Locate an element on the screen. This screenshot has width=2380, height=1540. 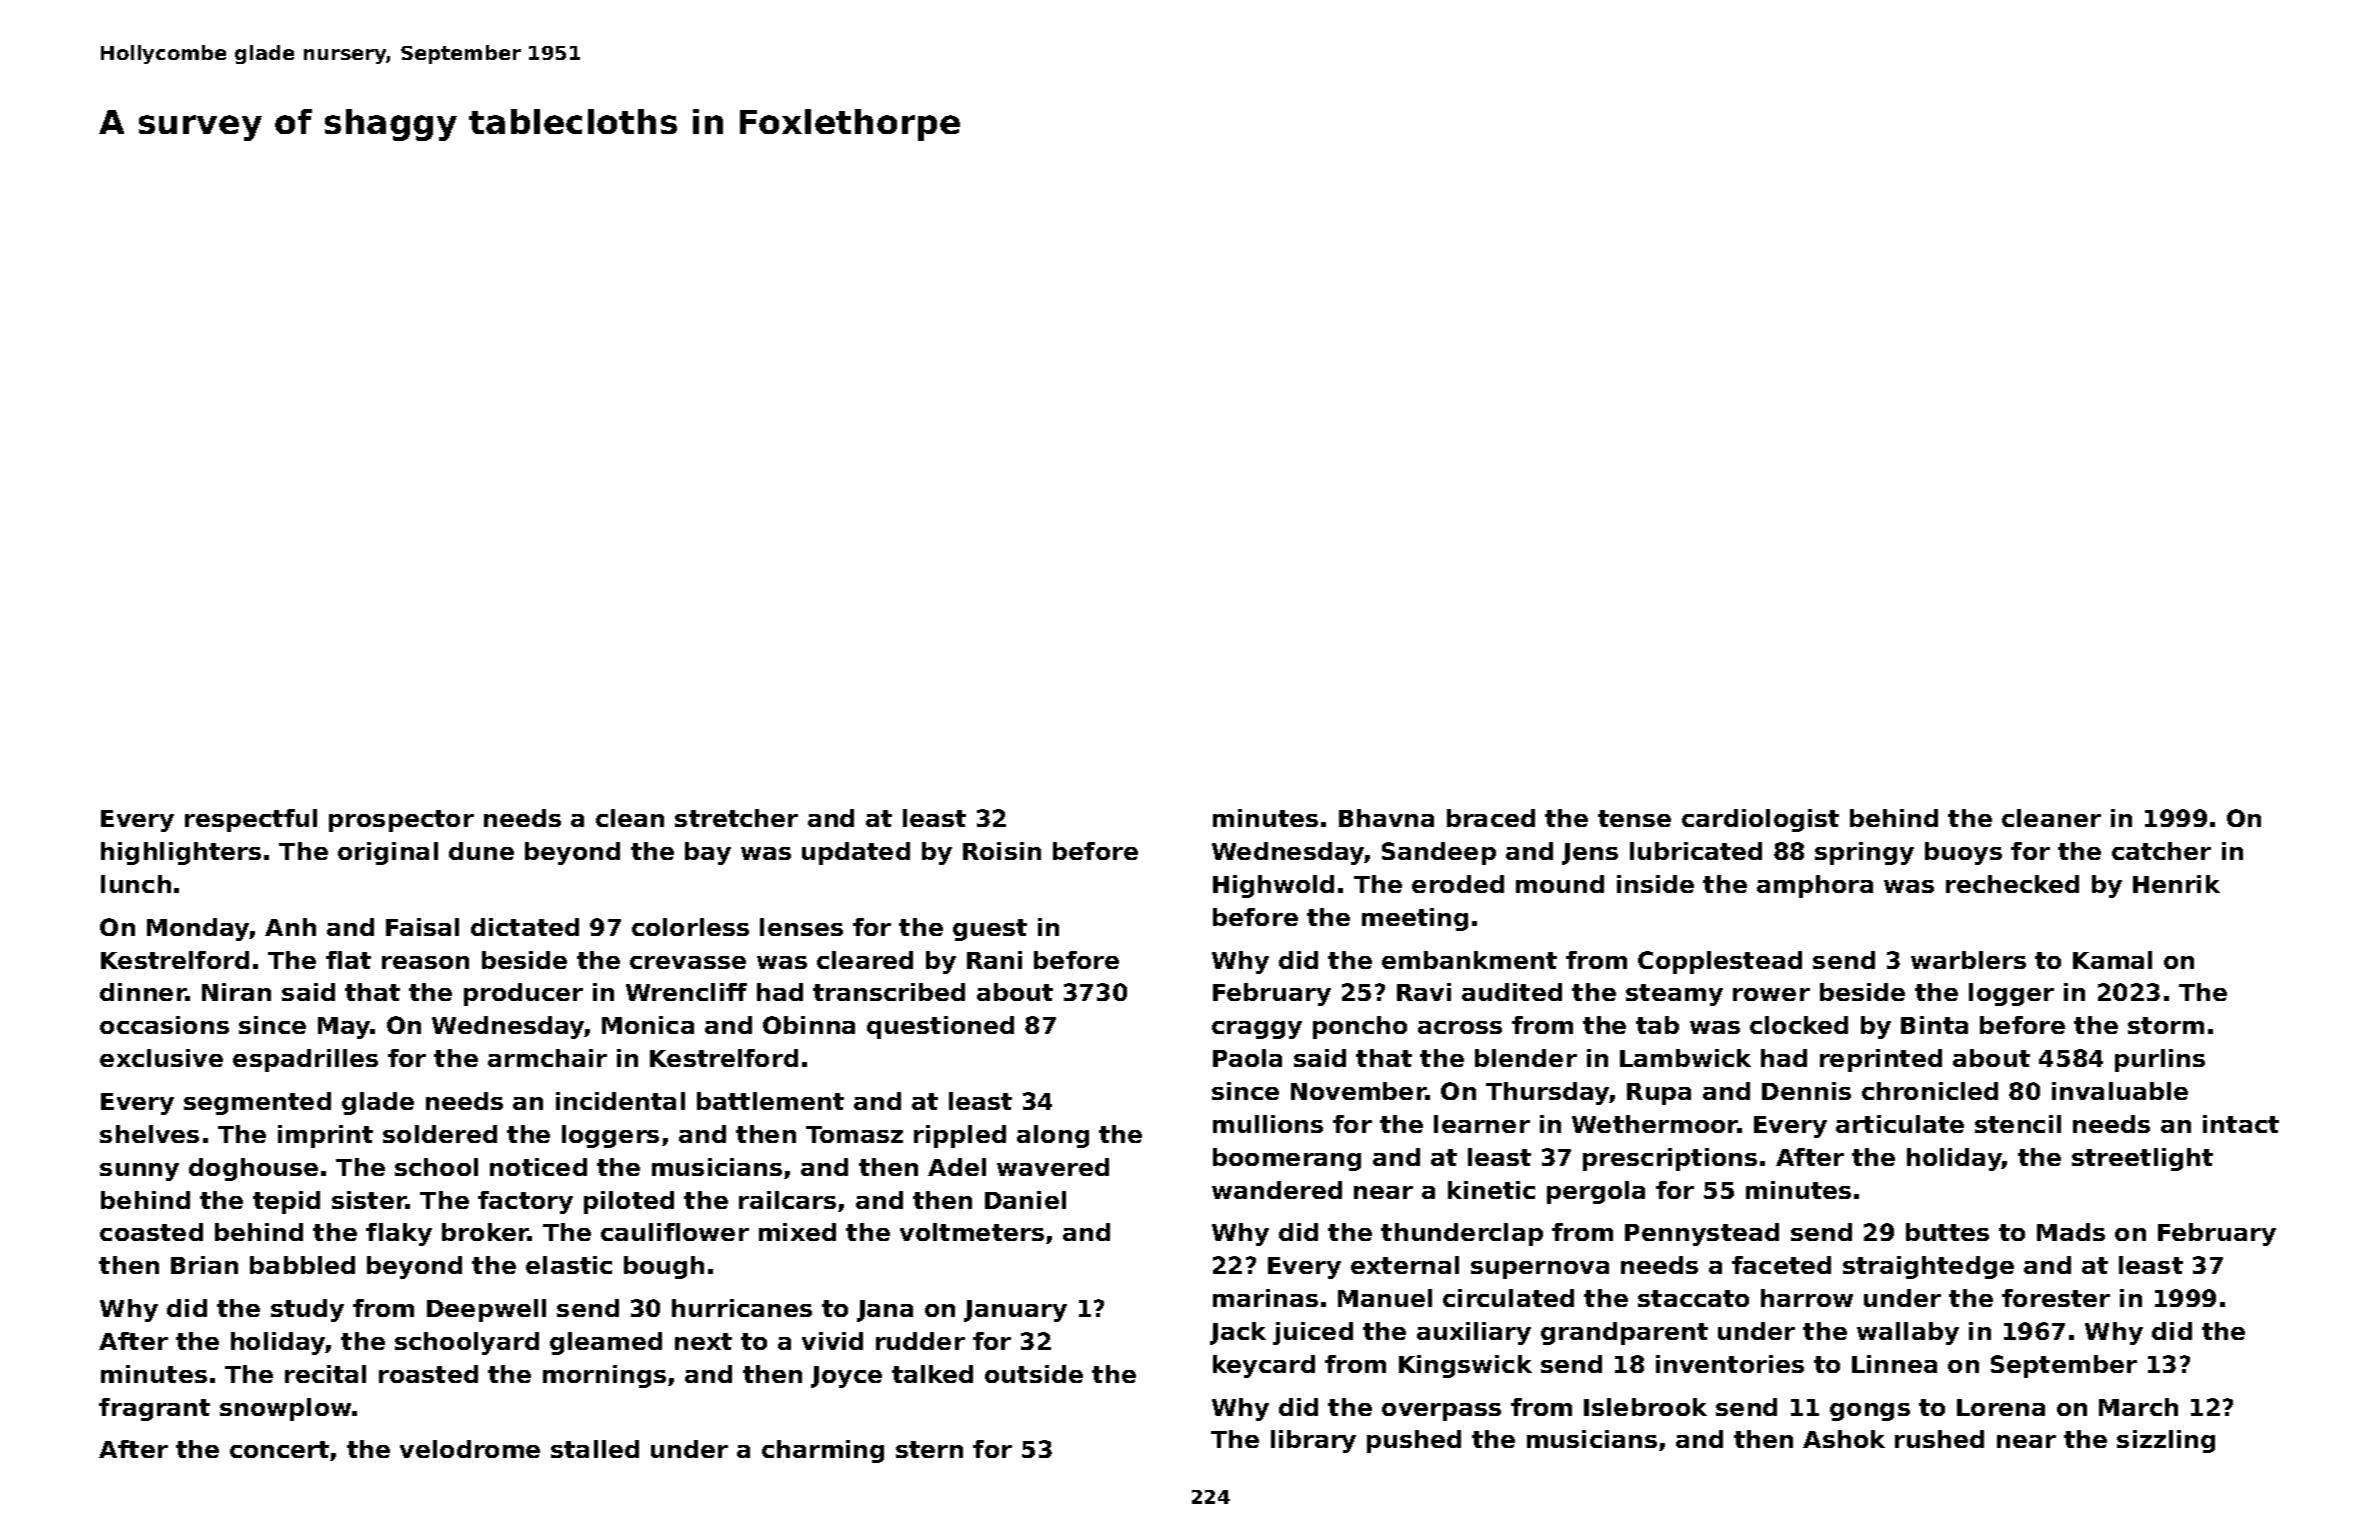
Linnea is located at coordinates (1894, 1364).
